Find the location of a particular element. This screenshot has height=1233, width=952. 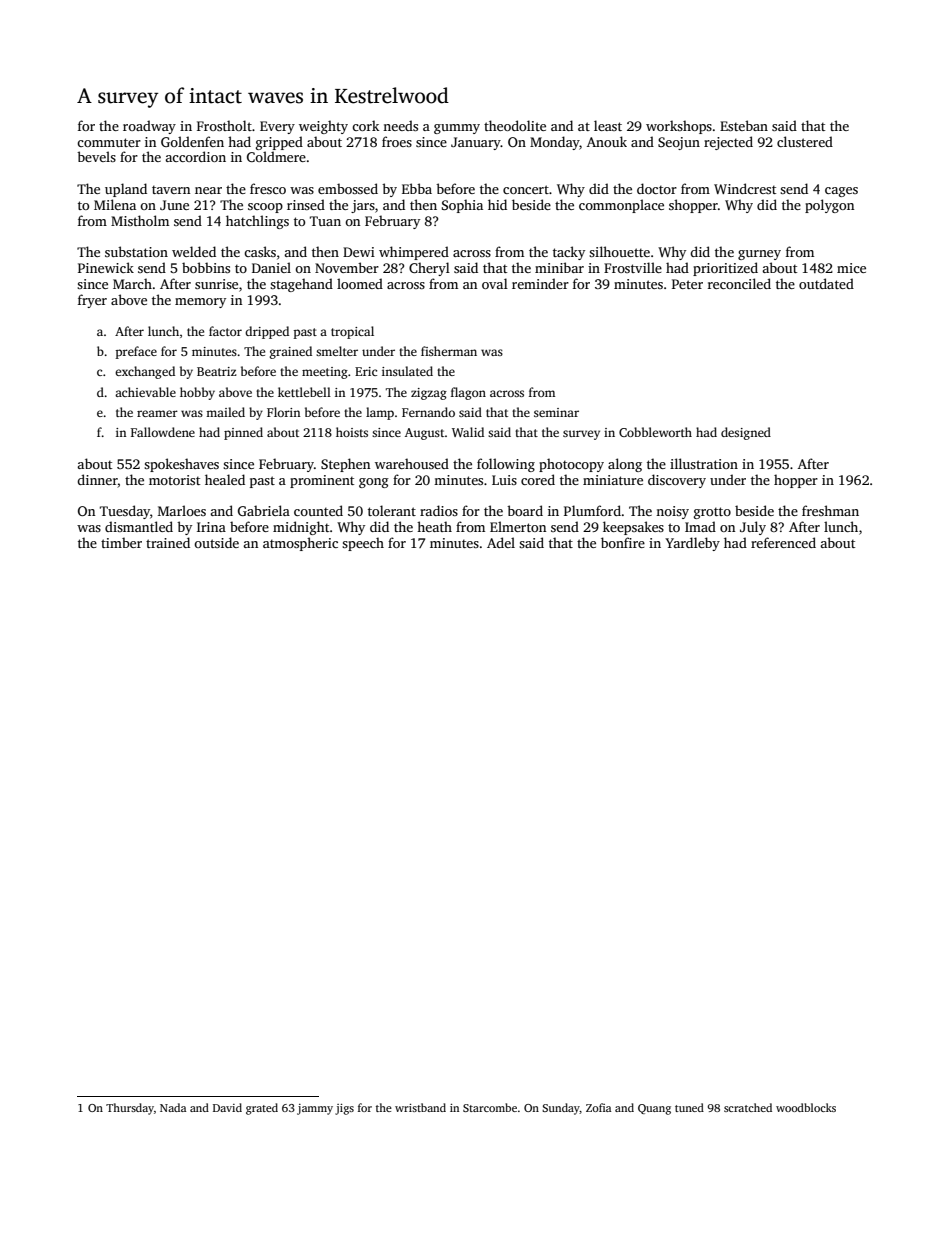

Esteban is located at coordinates (744, 125).
